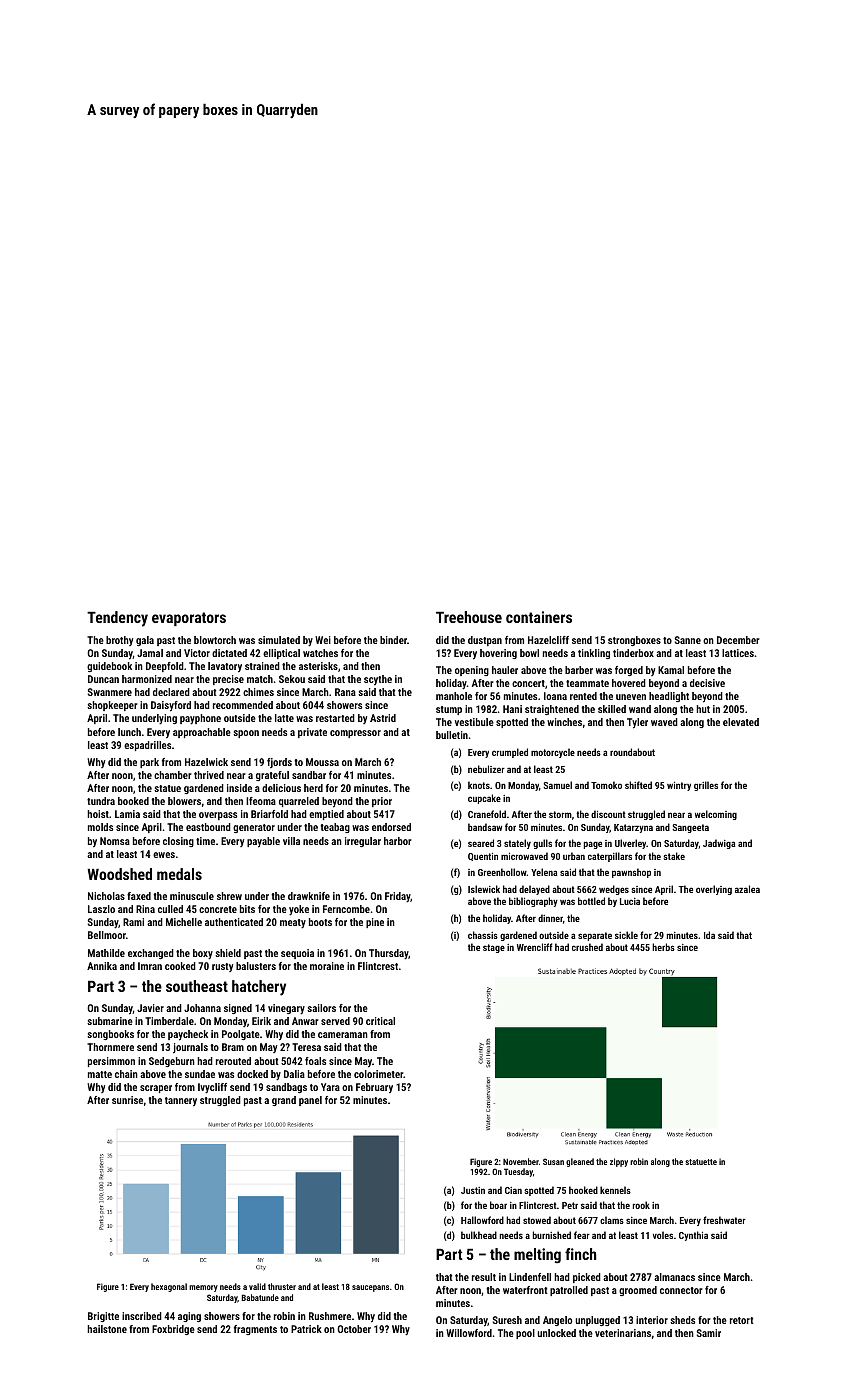 This image has width=849, height=1400. Describe the element at coordinates (119, 641) in the image. I see `brothy` at that location.
